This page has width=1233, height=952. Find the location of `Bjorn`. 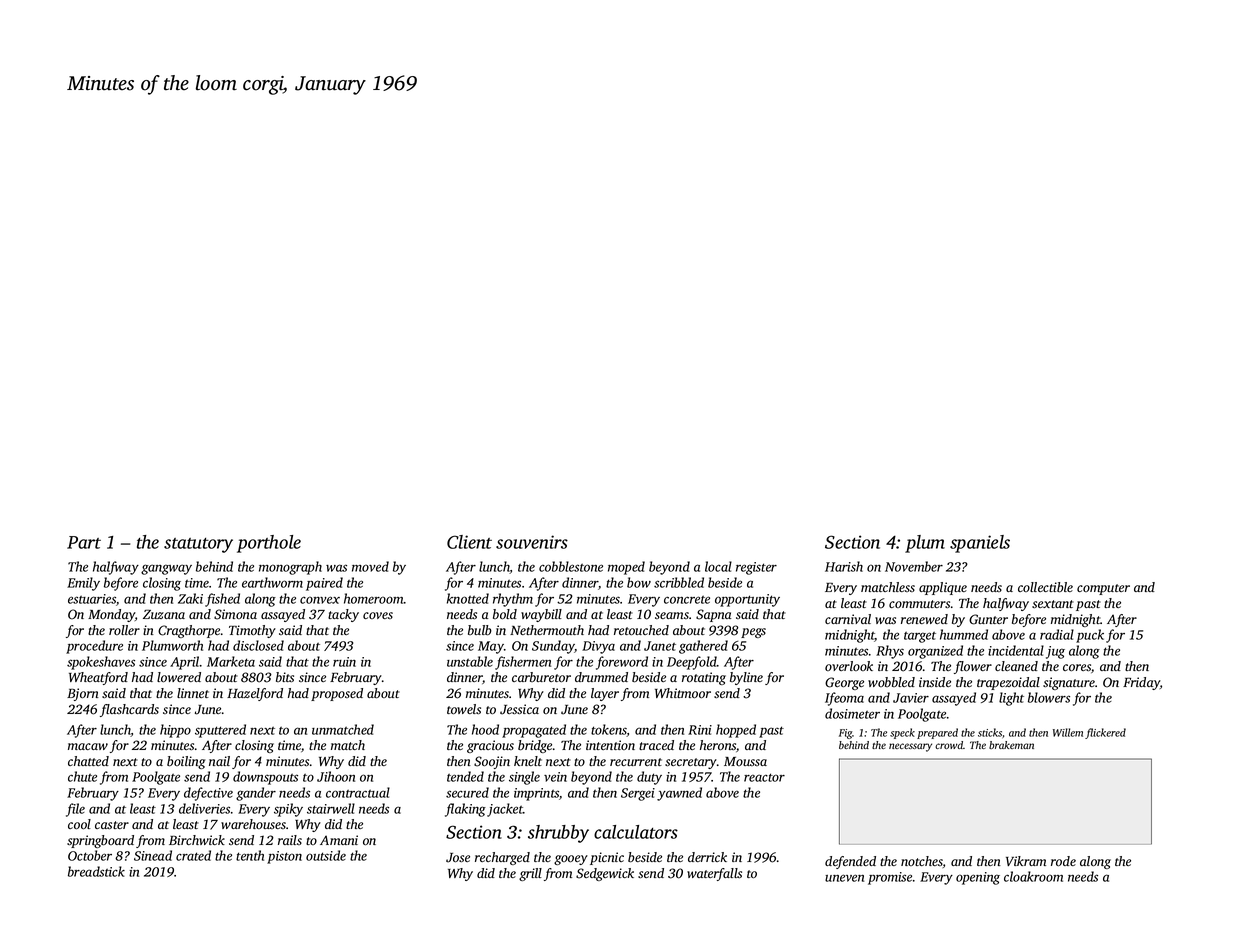

Bjorn is located at coordinates (83, 694).
